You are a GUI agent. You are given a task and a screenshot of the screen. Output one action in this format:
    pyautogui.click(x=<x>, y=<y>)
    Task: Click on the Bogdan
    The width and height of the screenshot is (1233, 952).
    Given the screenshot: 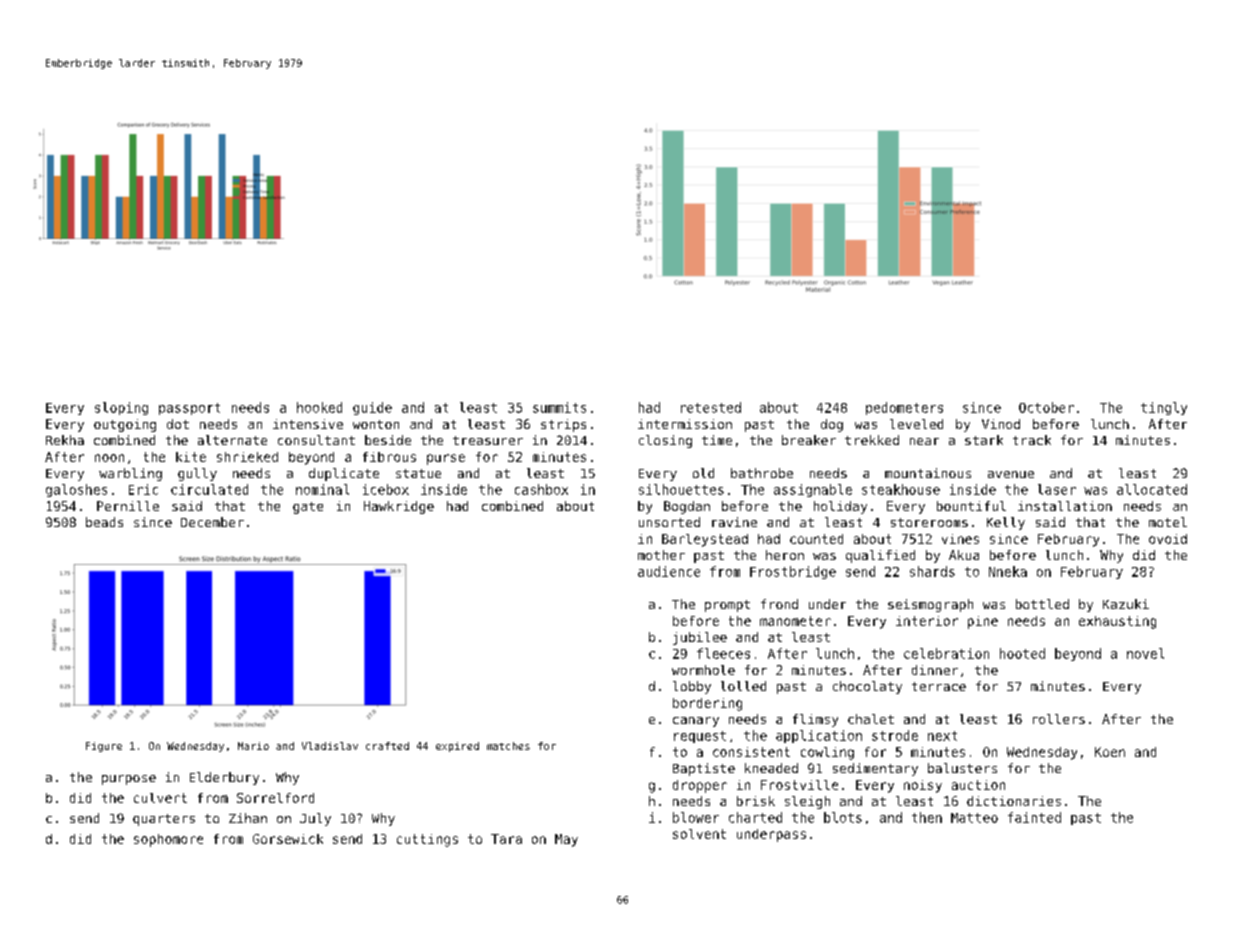 What is the action you would take?
    pyautogui.click(x=687, y=507)
